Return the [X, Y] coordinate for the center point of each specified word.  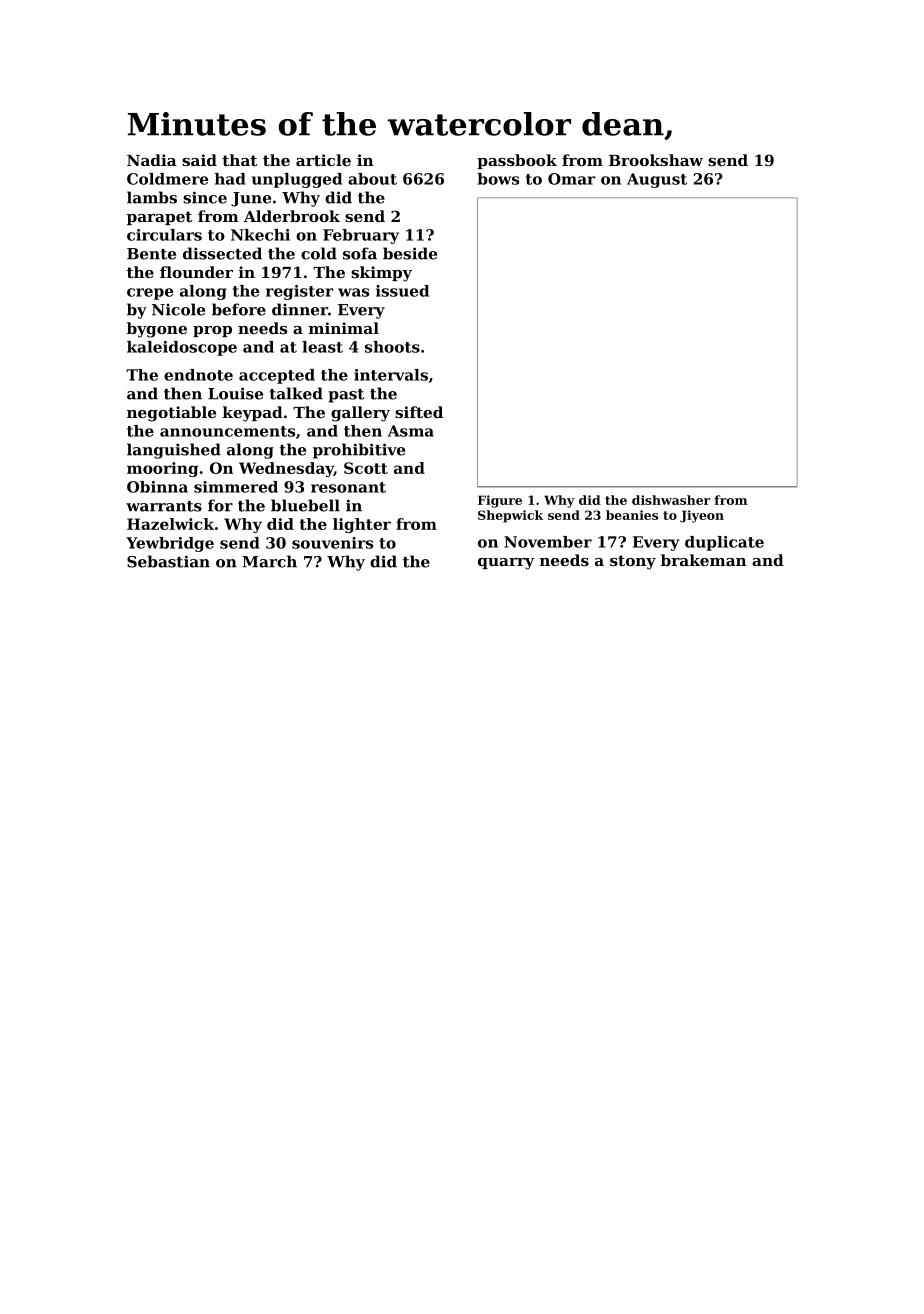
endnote [198, 375]
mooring [162, 469]
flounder [196, 272]
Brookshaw [656, 160]
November [548, 542]
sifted [419, 412]
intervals [391, 375]
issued [402, 291]
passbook [517, 161]
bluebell [305, 505]
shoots [392, 347]
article [323, 160]
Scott [366, 468]
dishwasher [671, 500]
